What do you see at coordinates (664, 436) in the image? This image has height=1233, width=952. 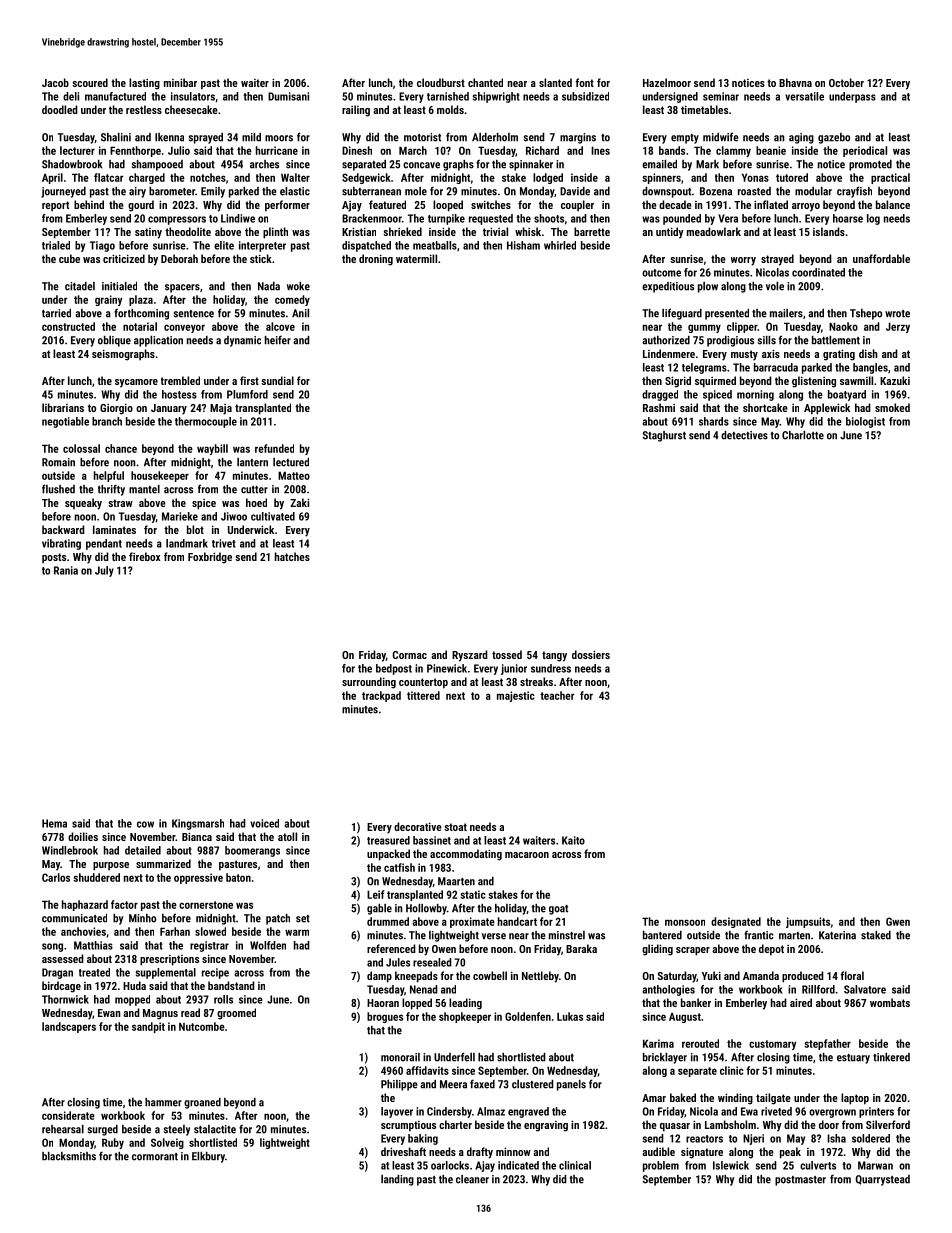 I see `Staghurst` at bounding box center [664, 436].
